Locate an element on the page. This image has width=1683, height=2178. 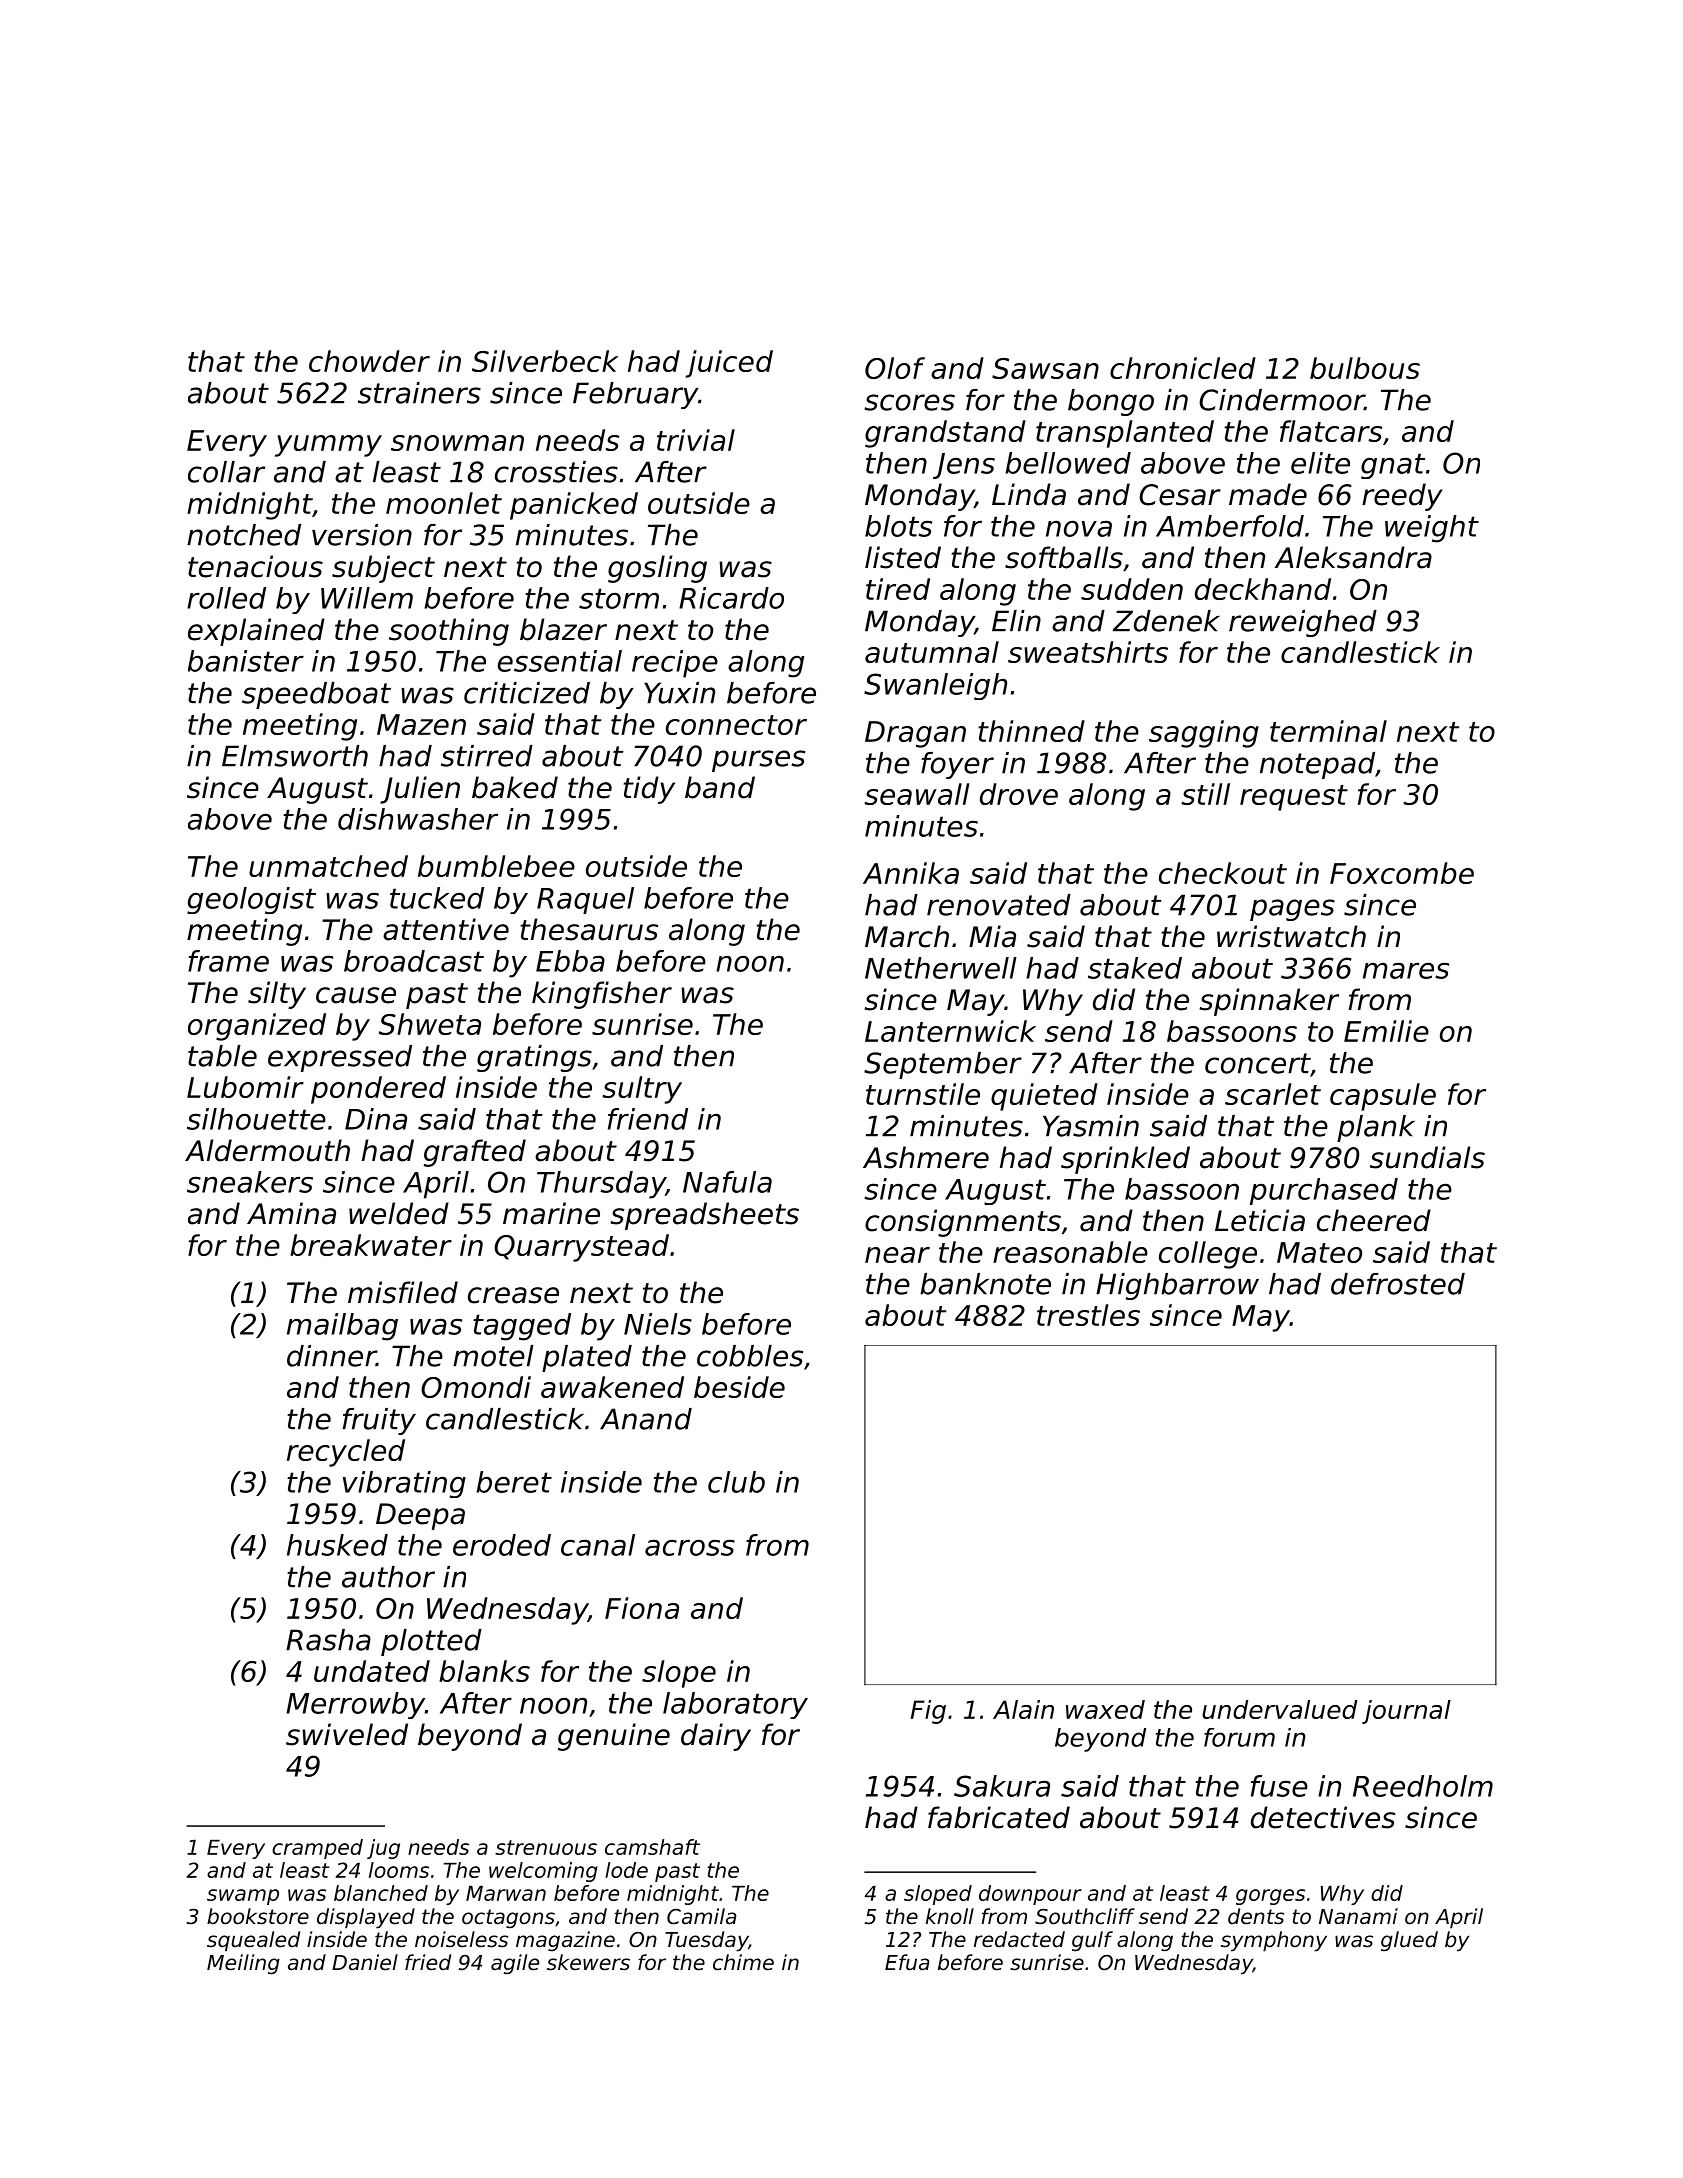
beside is located at coordinates (739, 1387).
